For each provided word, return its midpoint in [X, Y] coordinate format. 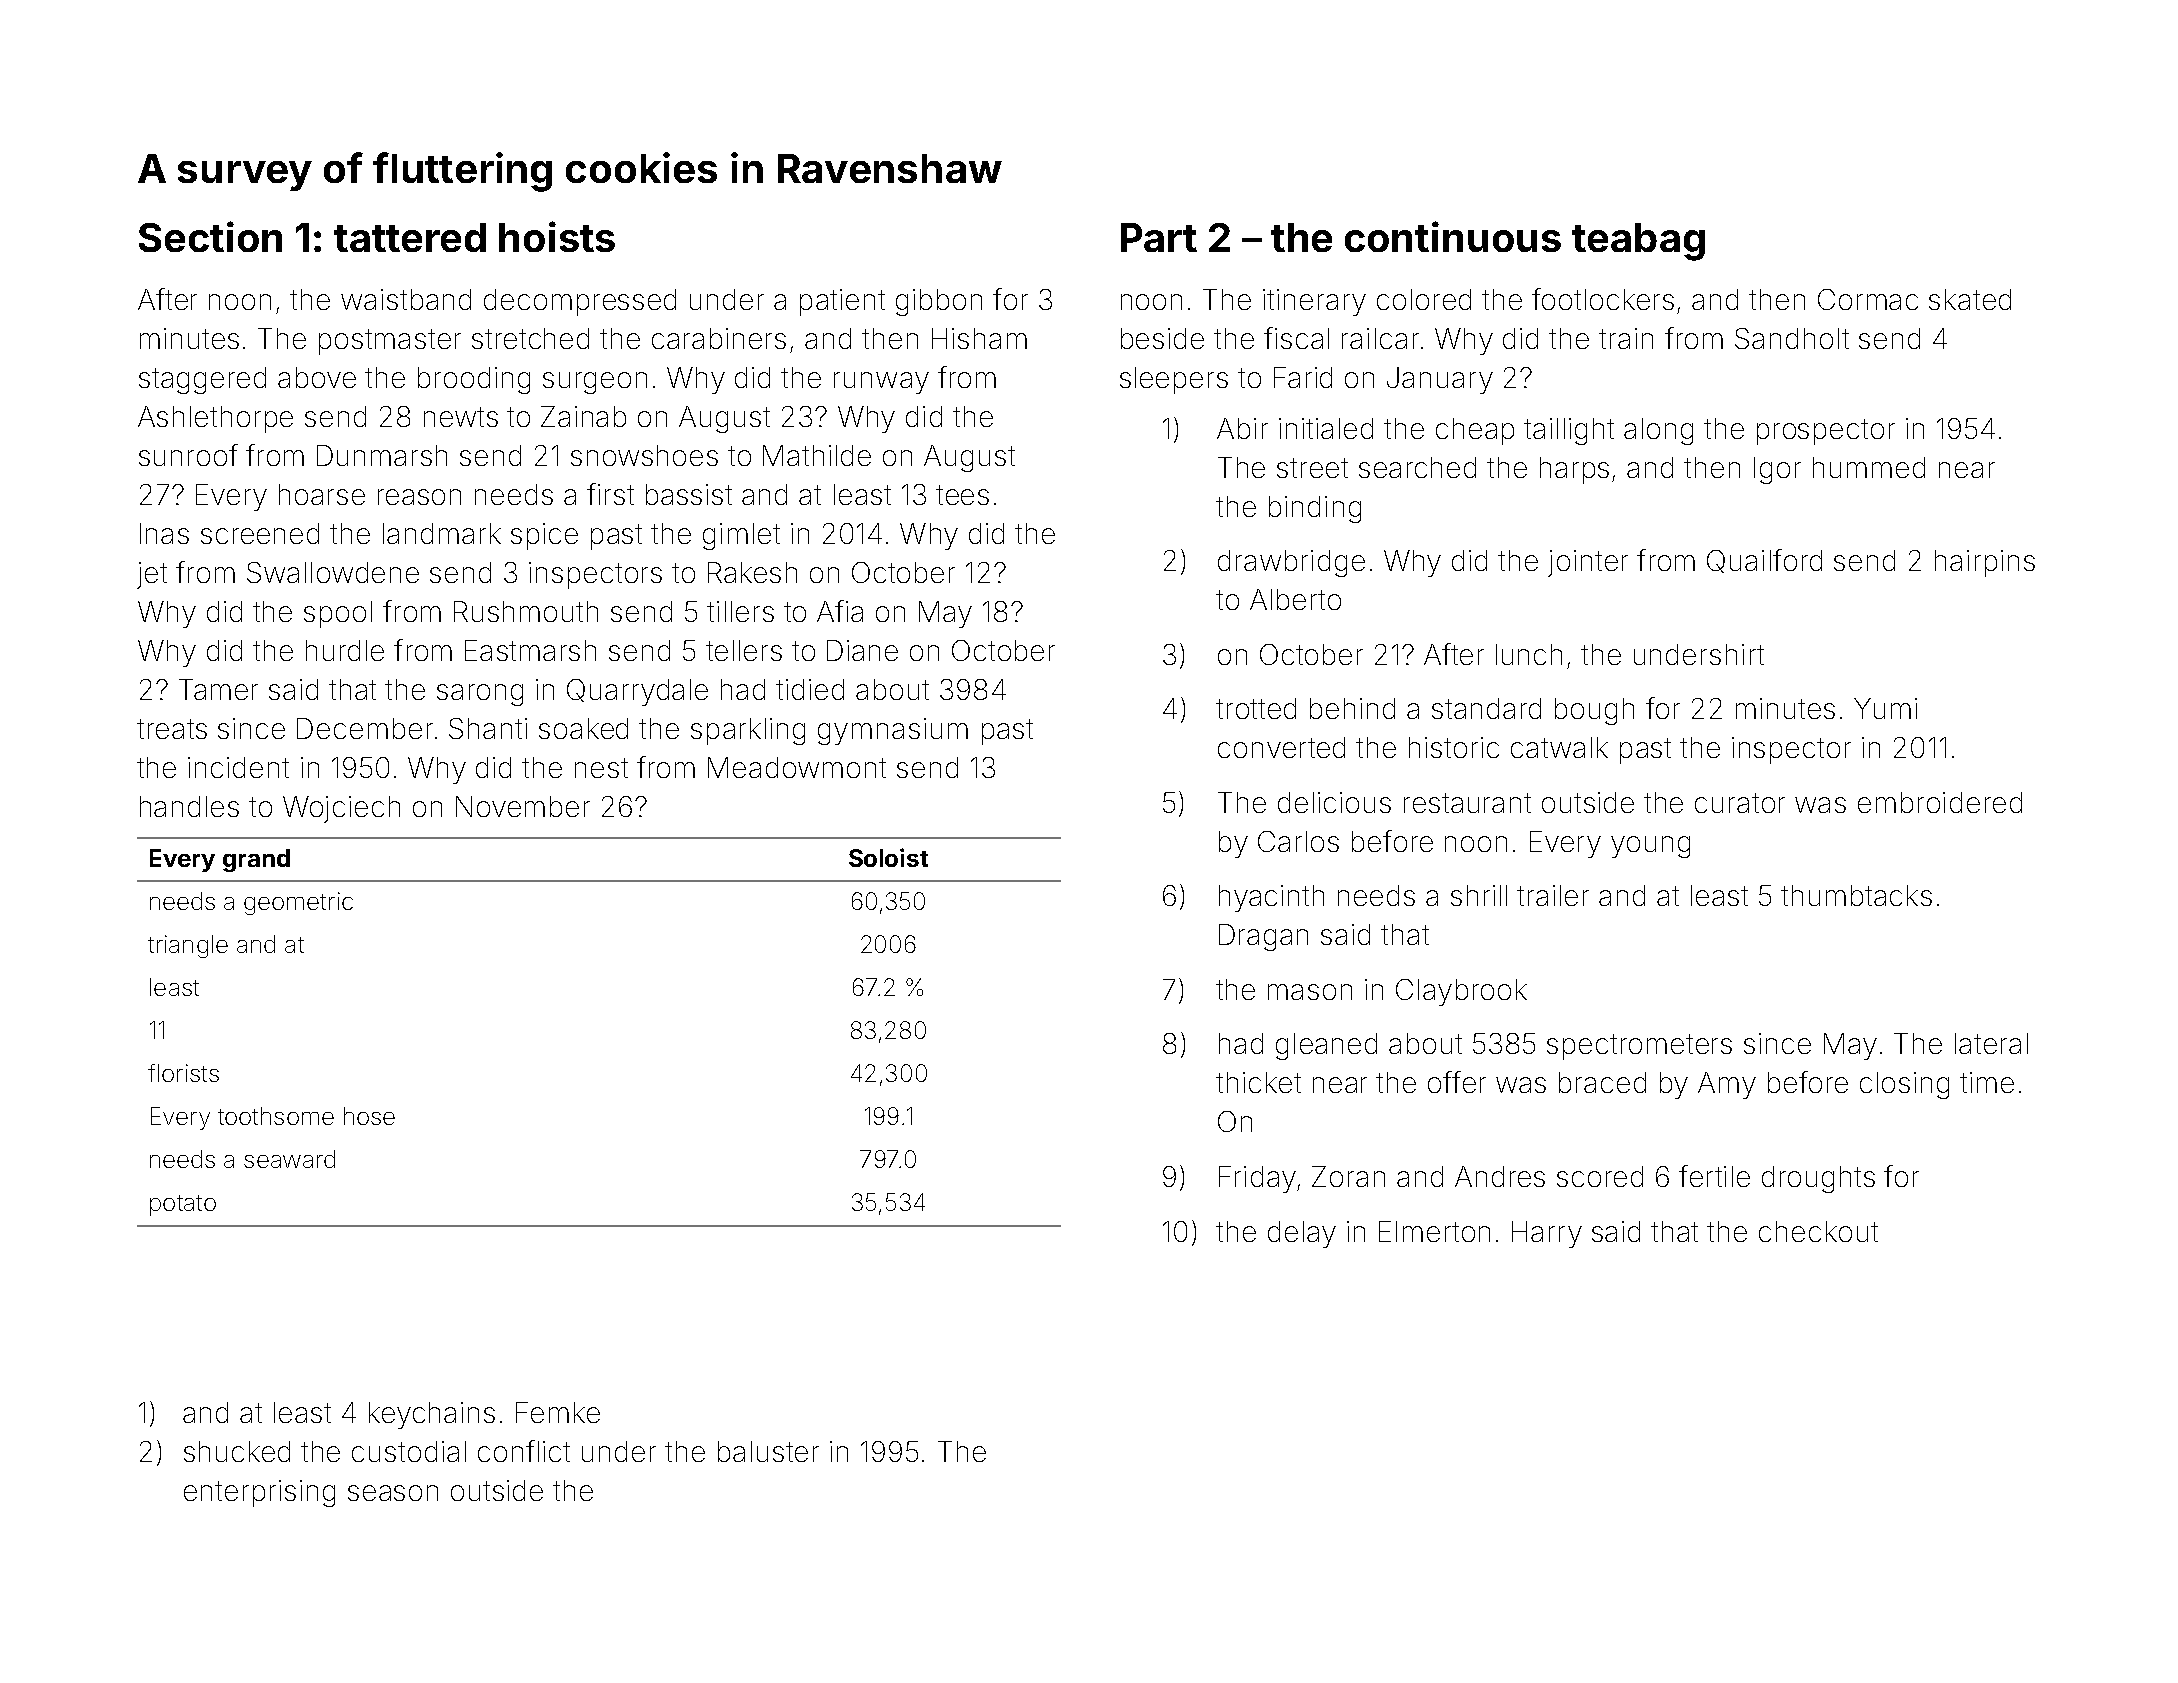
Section [210, 236]
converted [1281, 747]
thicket [1258, 1082]
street [1312, 468]
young [1650, 847]
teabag [1638, 242]
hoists [557, 236]
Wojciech [341, 809]
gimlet [741, 536]
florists [183, 1073]
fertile [1714, 1176]
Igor [1777, 470]
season [393, 1493]
